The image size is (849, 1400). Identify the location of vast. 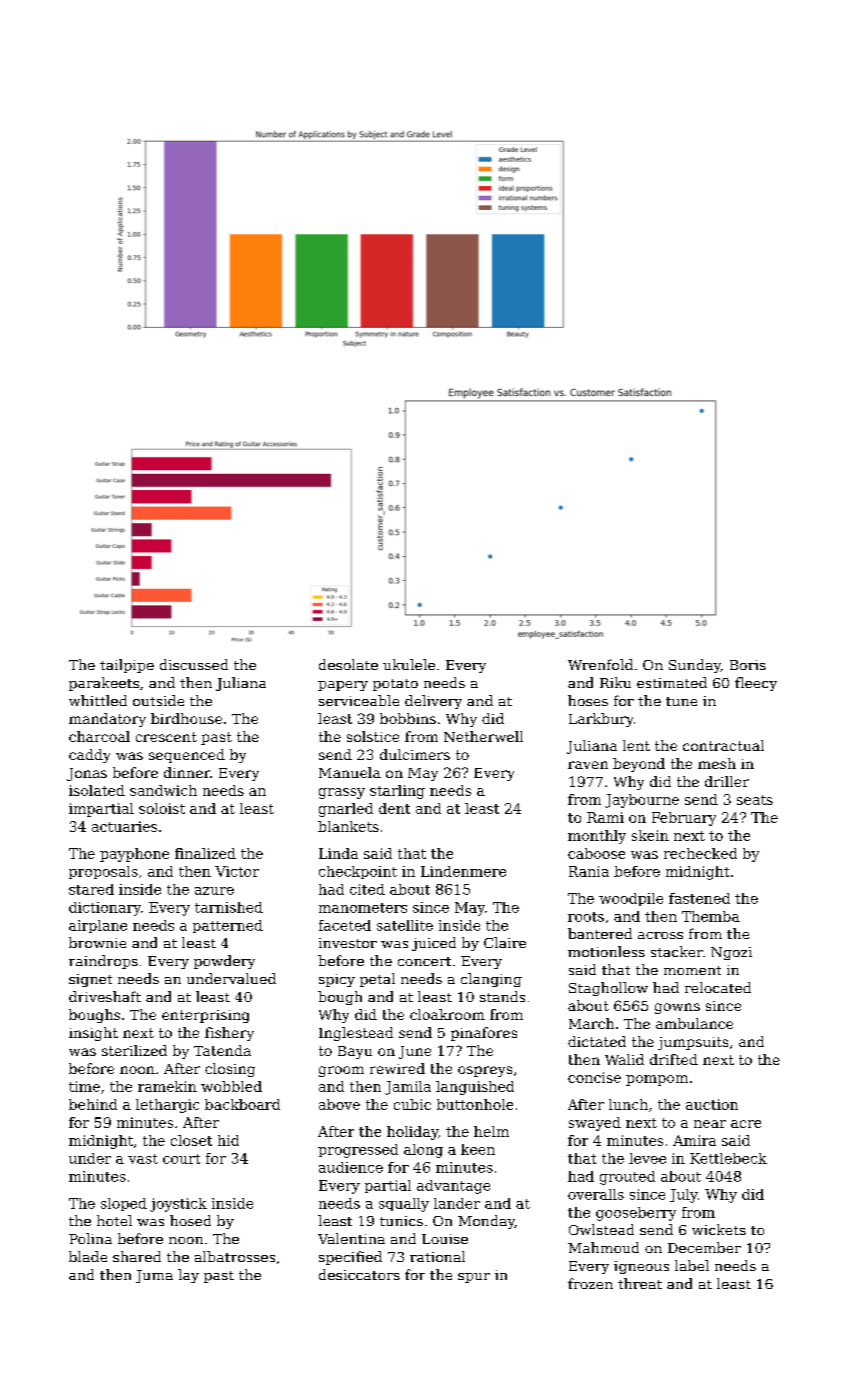
(143, 1159).
